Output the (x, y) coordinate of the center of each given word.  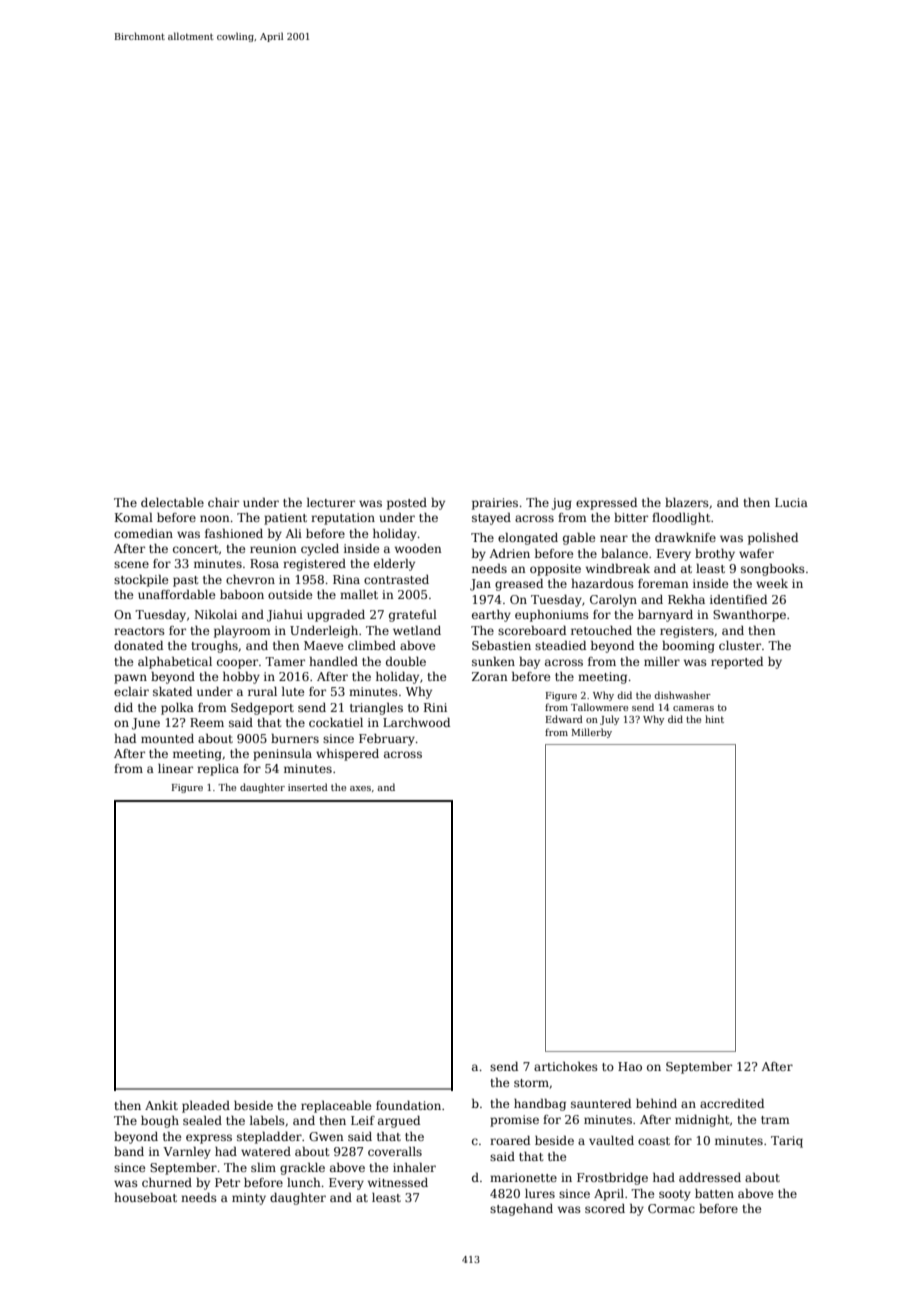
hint (714, 719)
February (387, 740)
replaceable (336, 1107)
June (146, 724)
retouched (601, 630)
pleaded (206, 1107)
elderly (394, 565)
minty (249, 1199)
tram (775, 1120)
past (185, 581)
